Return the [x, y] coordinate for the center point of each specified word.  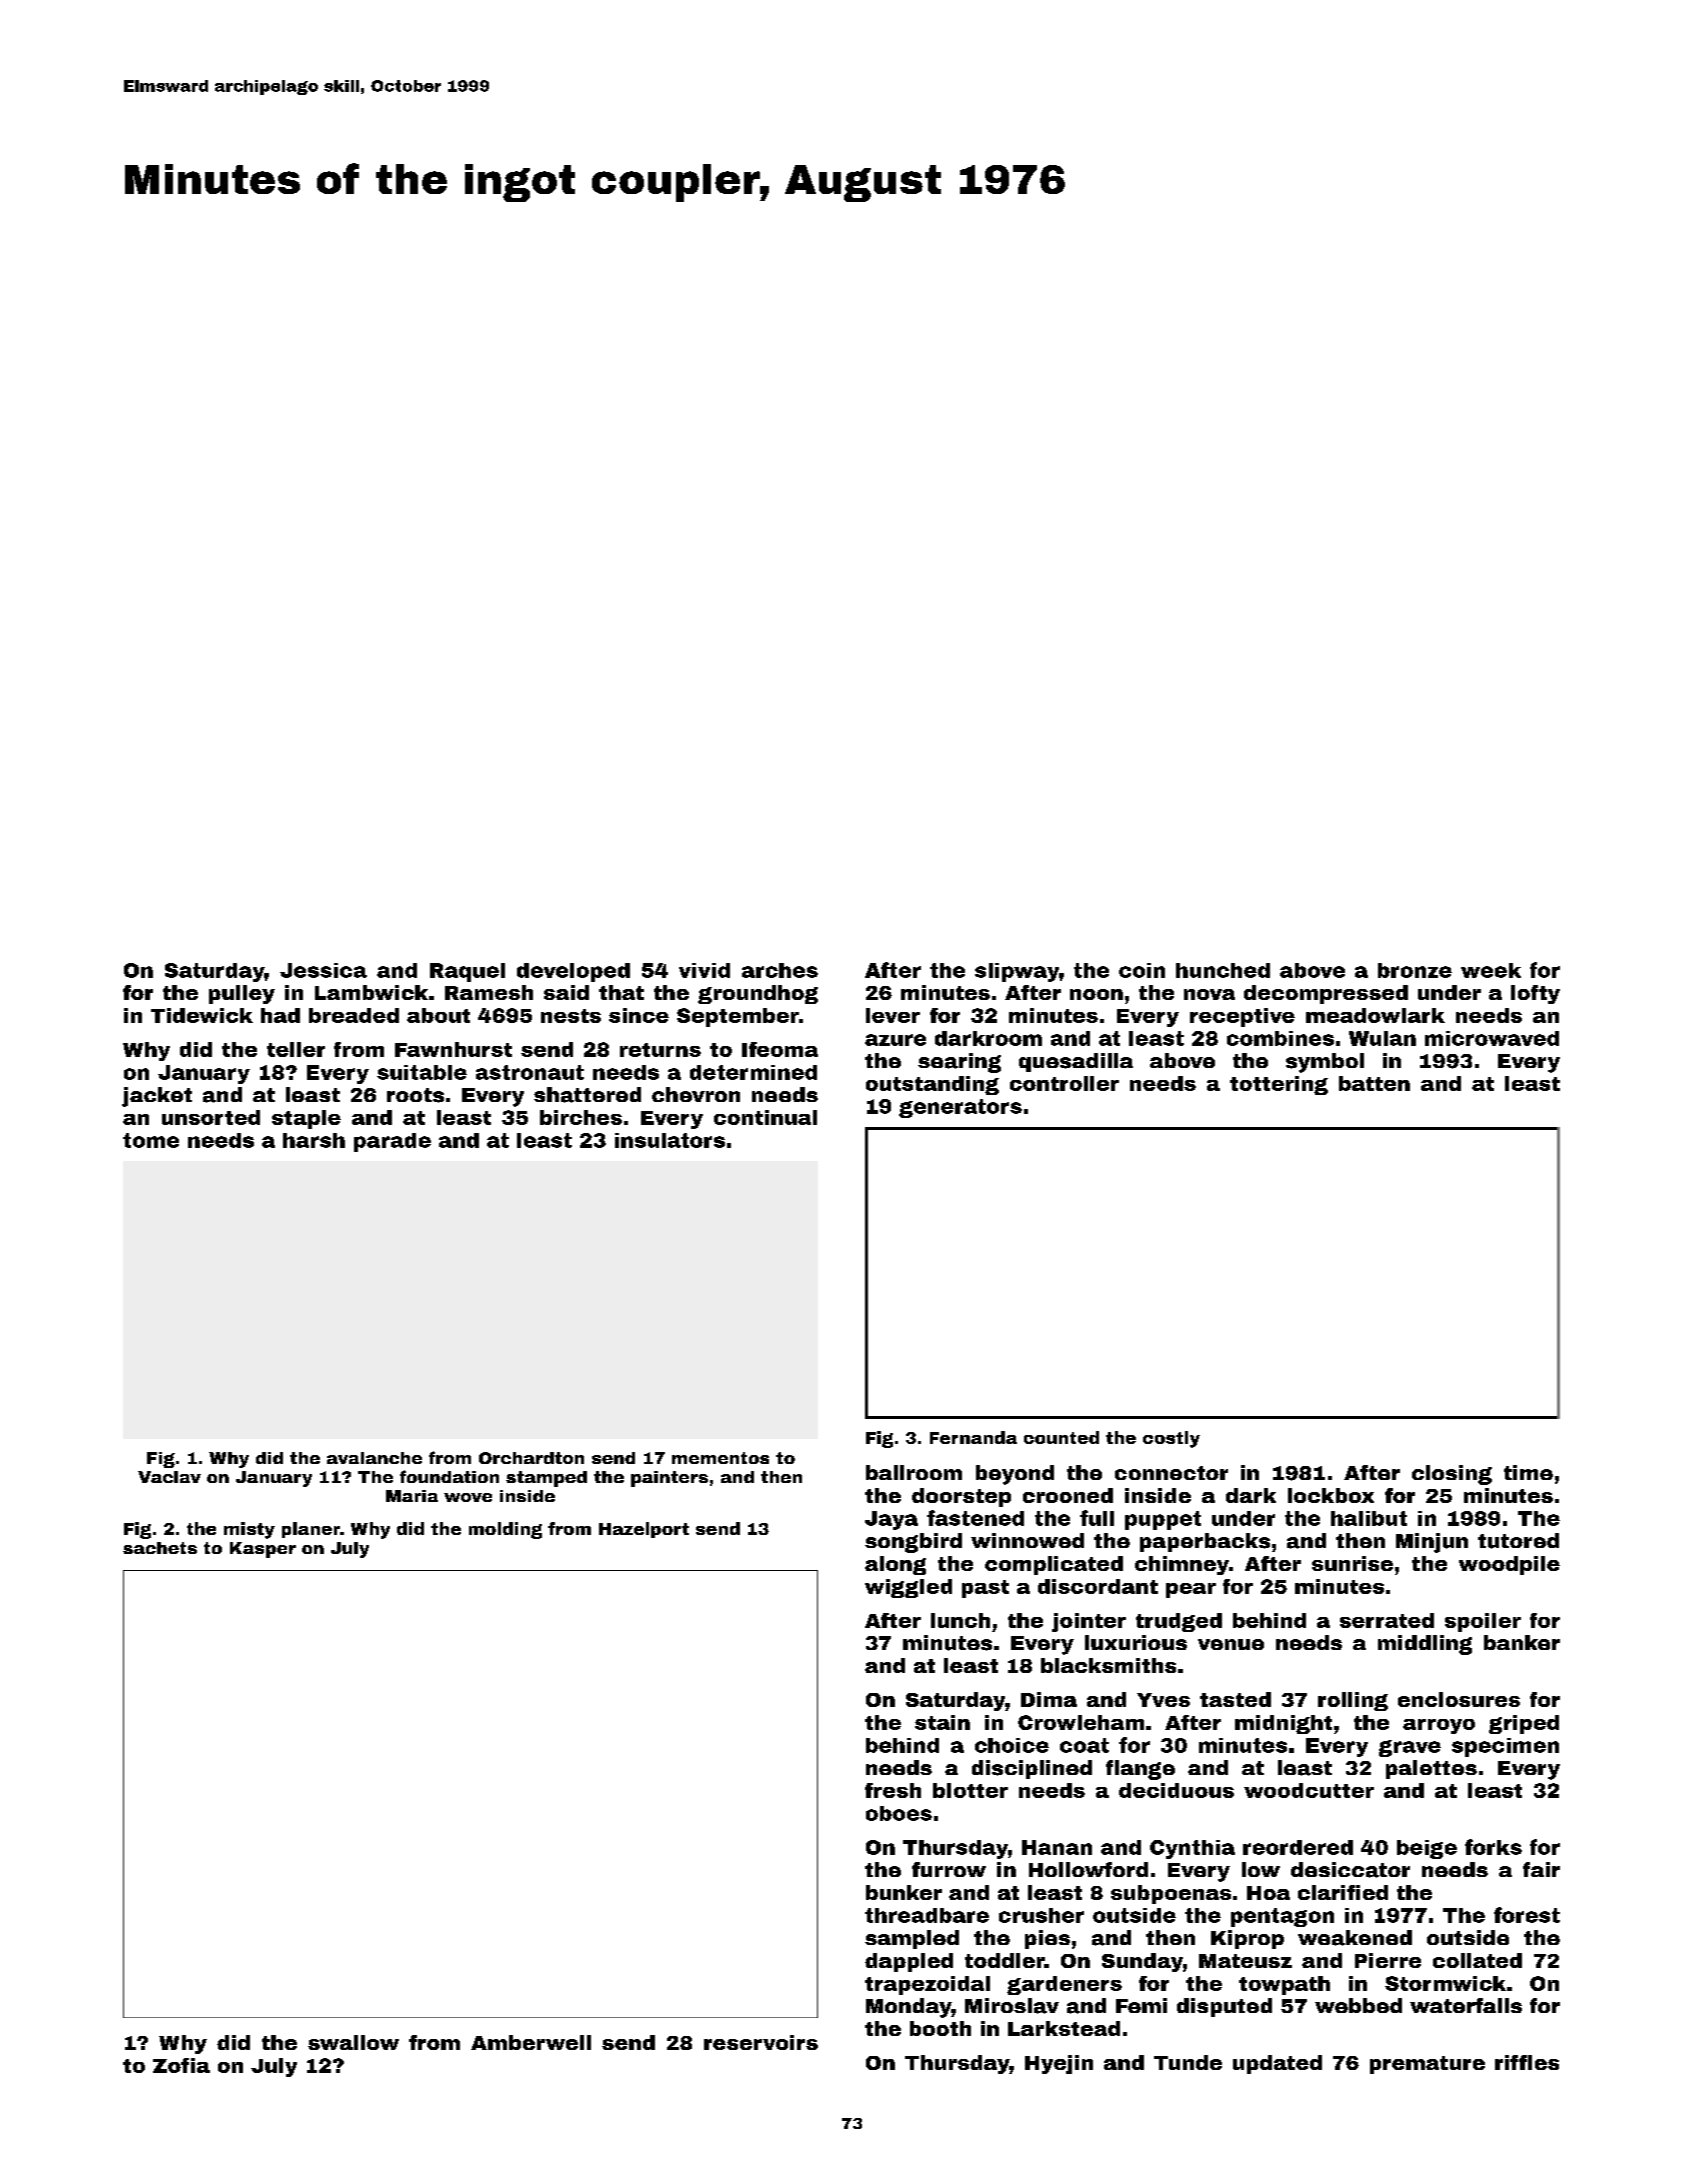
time [1528, 1472]
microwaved [1492, 1038]
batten [1374, 1083]
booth [940, 2028]
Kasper [263, 1550]
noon [1096, 994]
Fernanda [973, 1437]
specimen [1505, 1747]
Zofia [181, 2065]
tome [151, 1140]
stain [942, 1722]
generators [960, 1108]
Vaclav [169, 1477]
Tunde [1188, 2062]
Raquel [467, 972]
